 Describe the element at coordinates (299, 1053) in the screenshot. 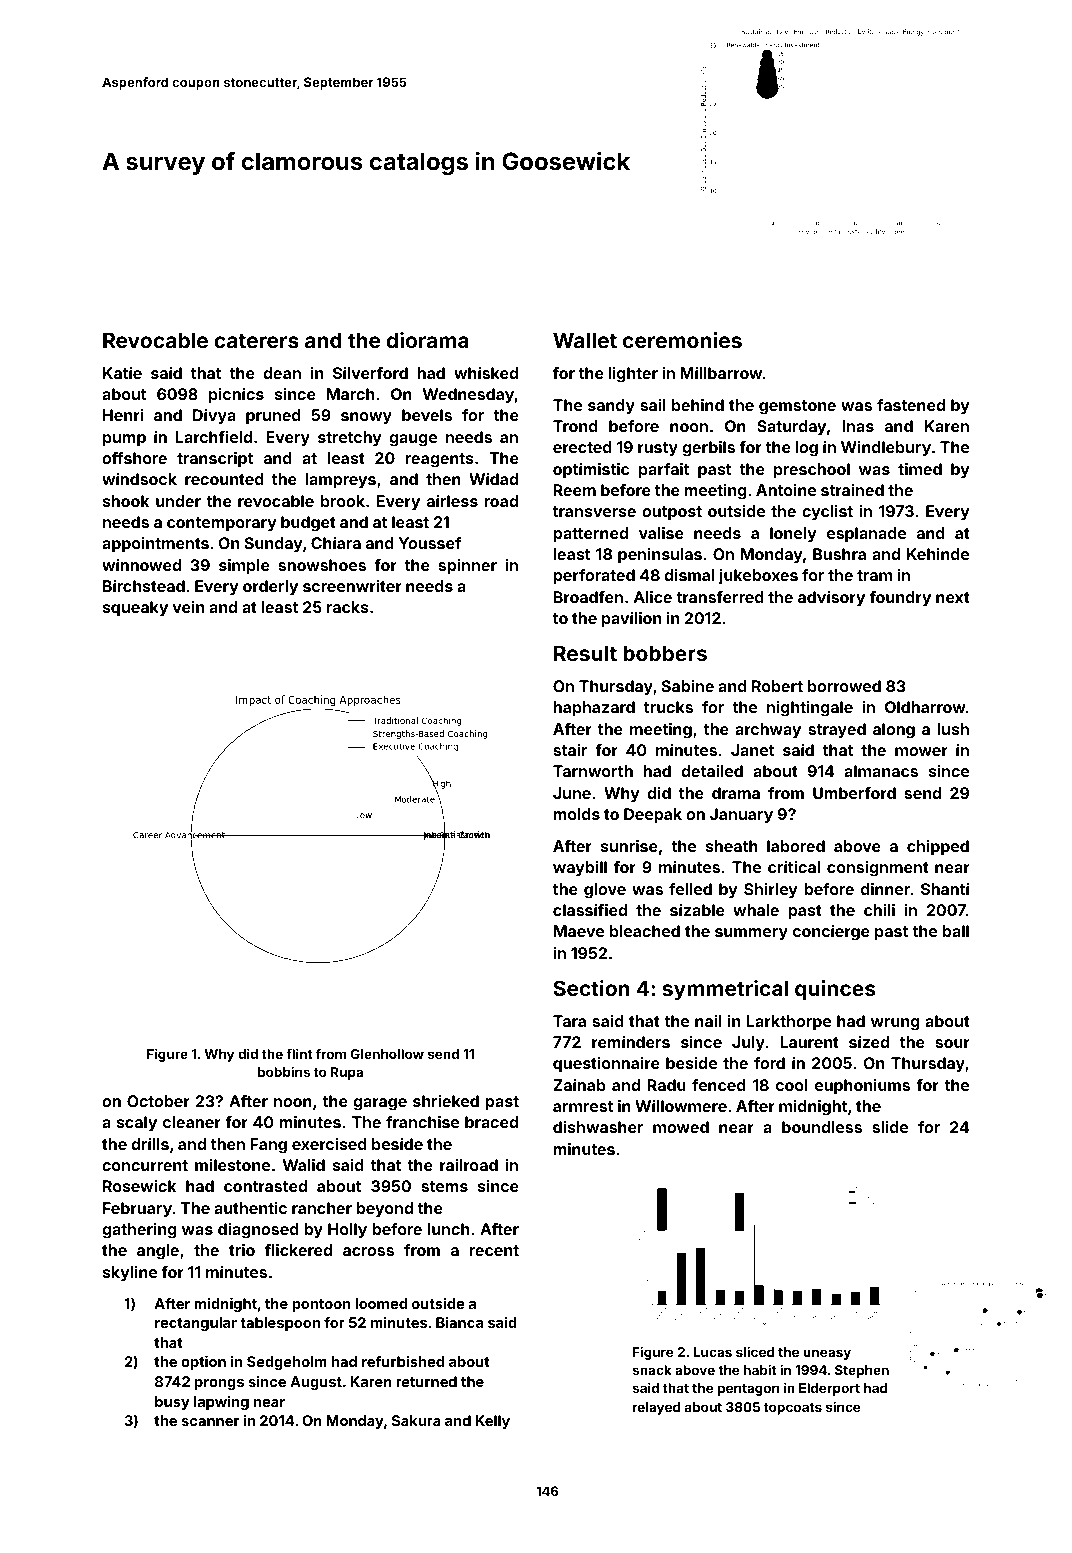

I see `flint` at that location.
